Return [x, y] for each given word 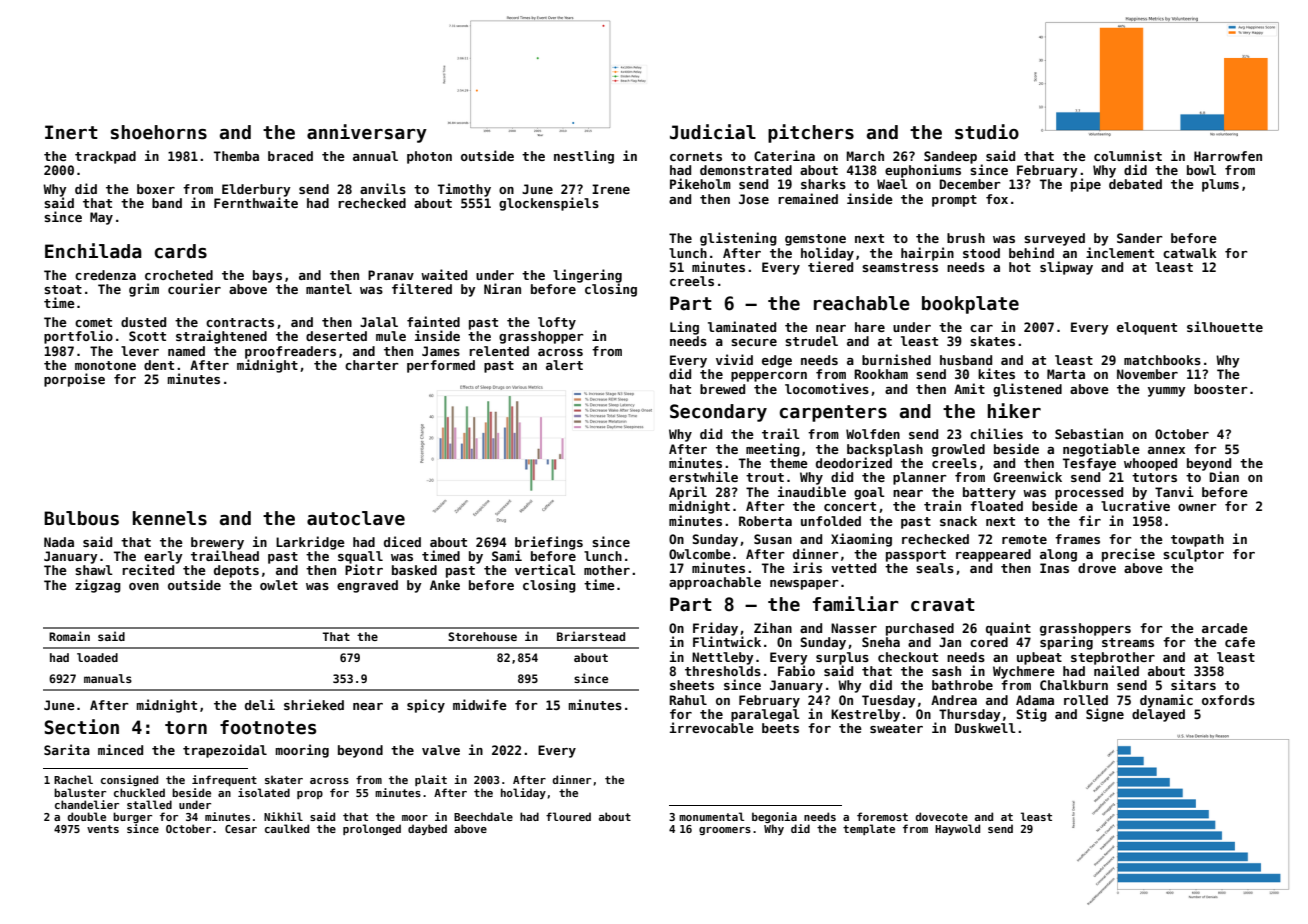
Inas [1054, 568]
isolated [264, 792]
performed [441, 366]
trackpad [105, 157]
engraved [367, 586]
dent [159, 365]
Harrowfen [1228, 156]
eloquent [1147, 328]
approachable [715, 583]
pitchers [811, 133]
